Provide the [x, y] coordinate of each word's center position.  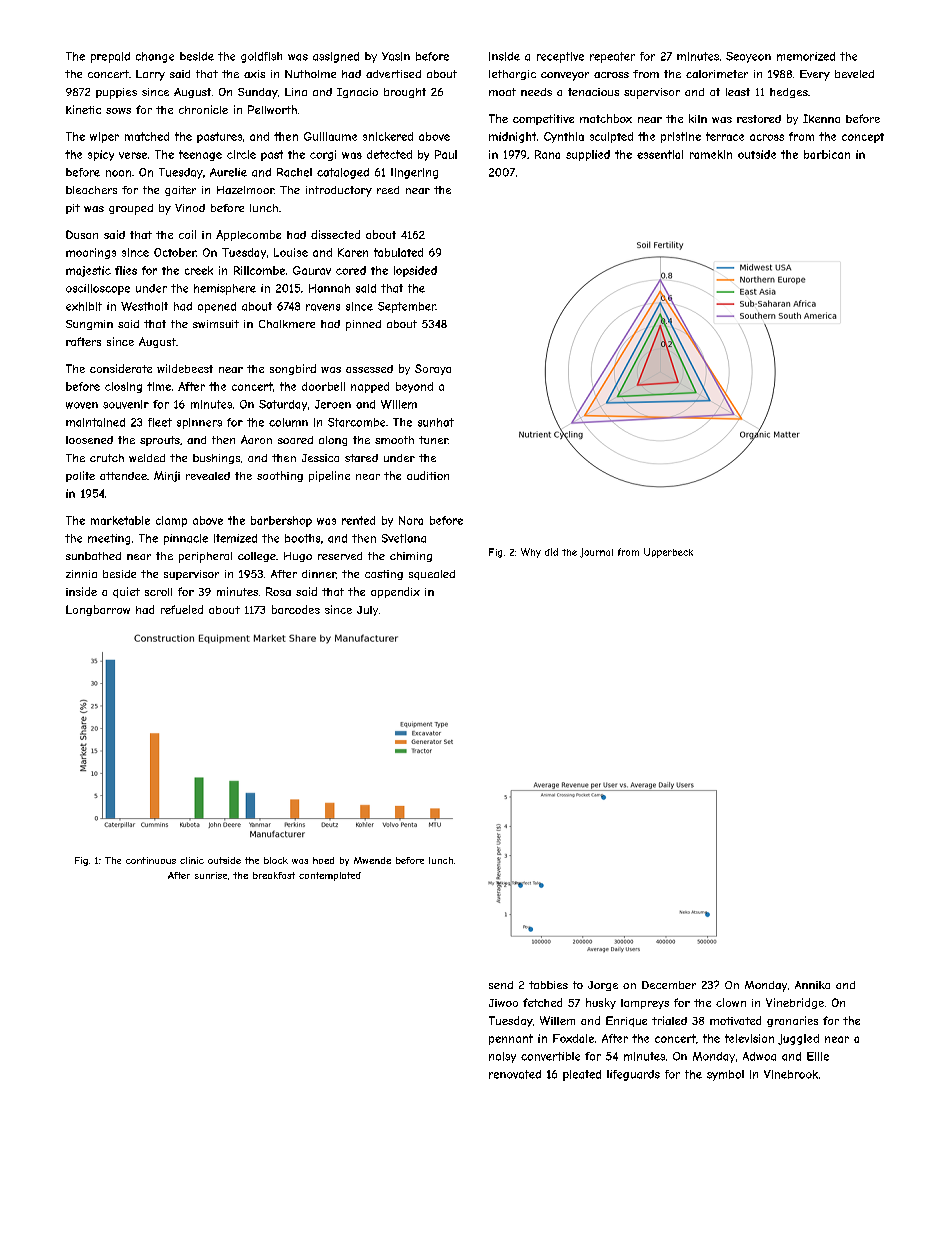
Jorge [603, 986]
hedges [789, 93]
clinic [192, 860]
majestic [88, 271]
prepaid [110, 57]
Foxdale [573, 1038]
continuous [151, 860]
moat [502, 92]
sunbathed [93, 556]
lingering [414, 173]
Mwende [372, 860]
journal [596, 553]
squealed [432, 575]
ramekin [711, 154]
